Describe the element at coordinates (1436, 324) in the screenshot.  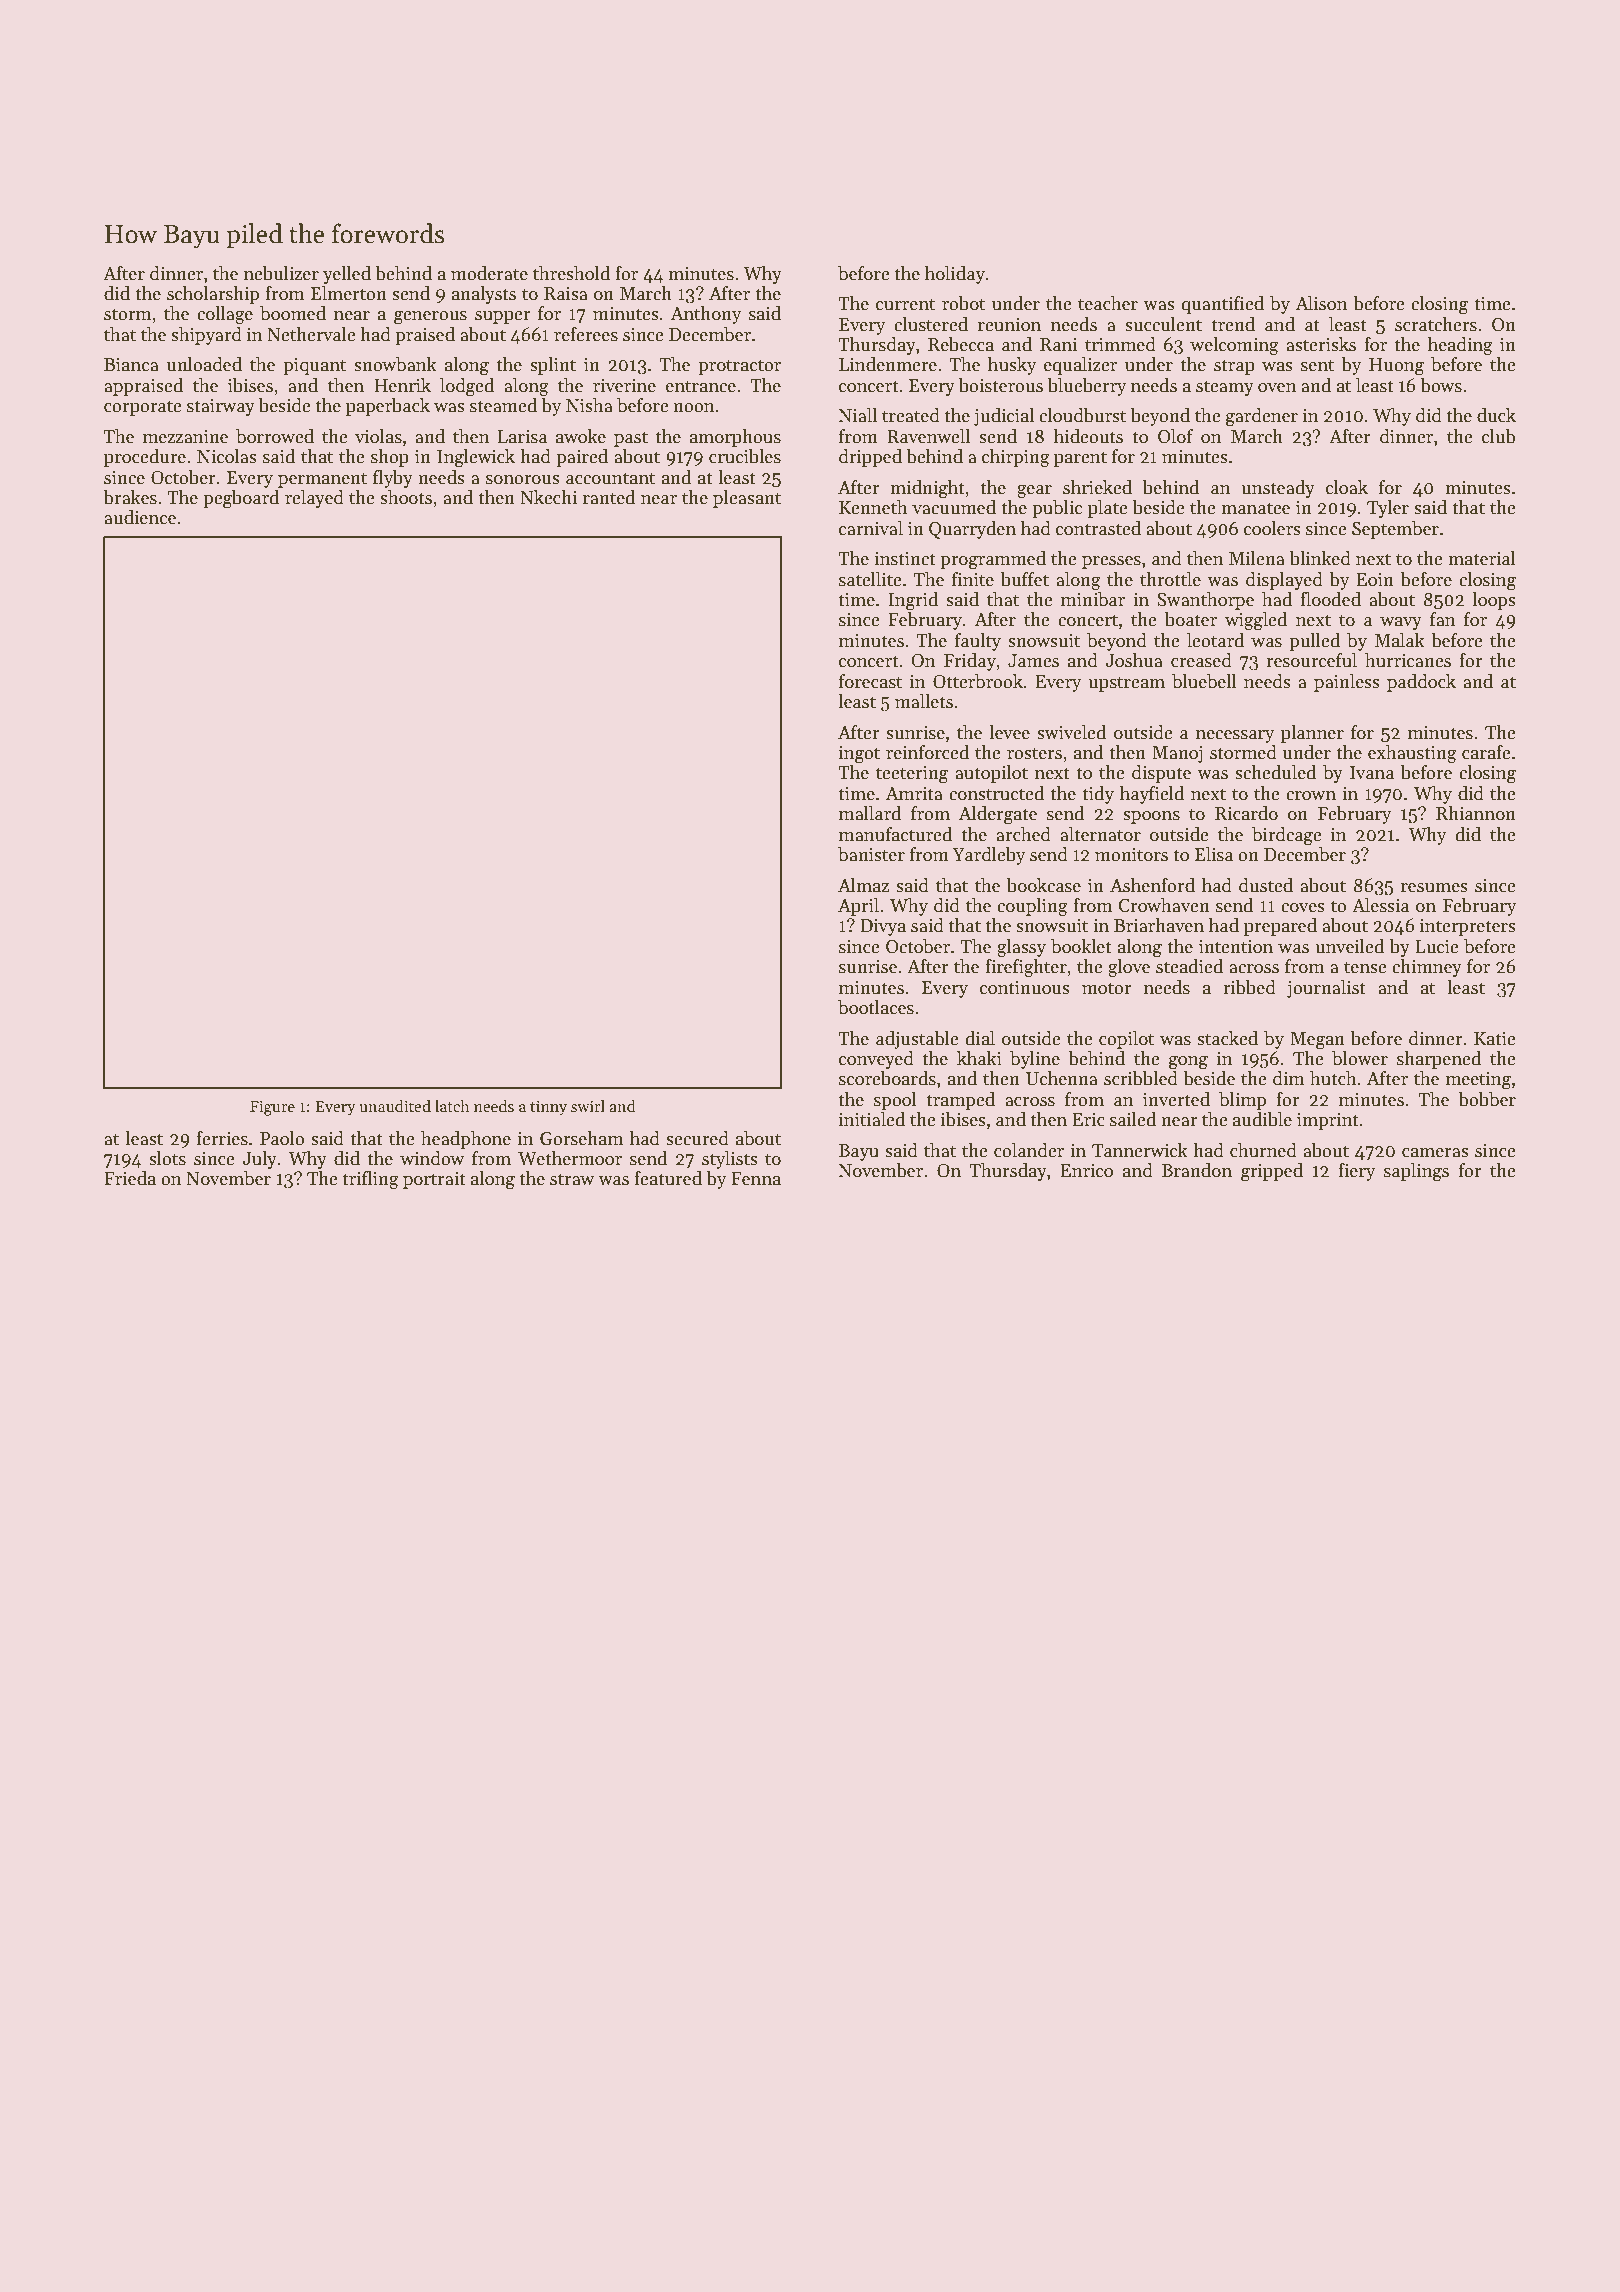
I see `scratchers` at that location.
